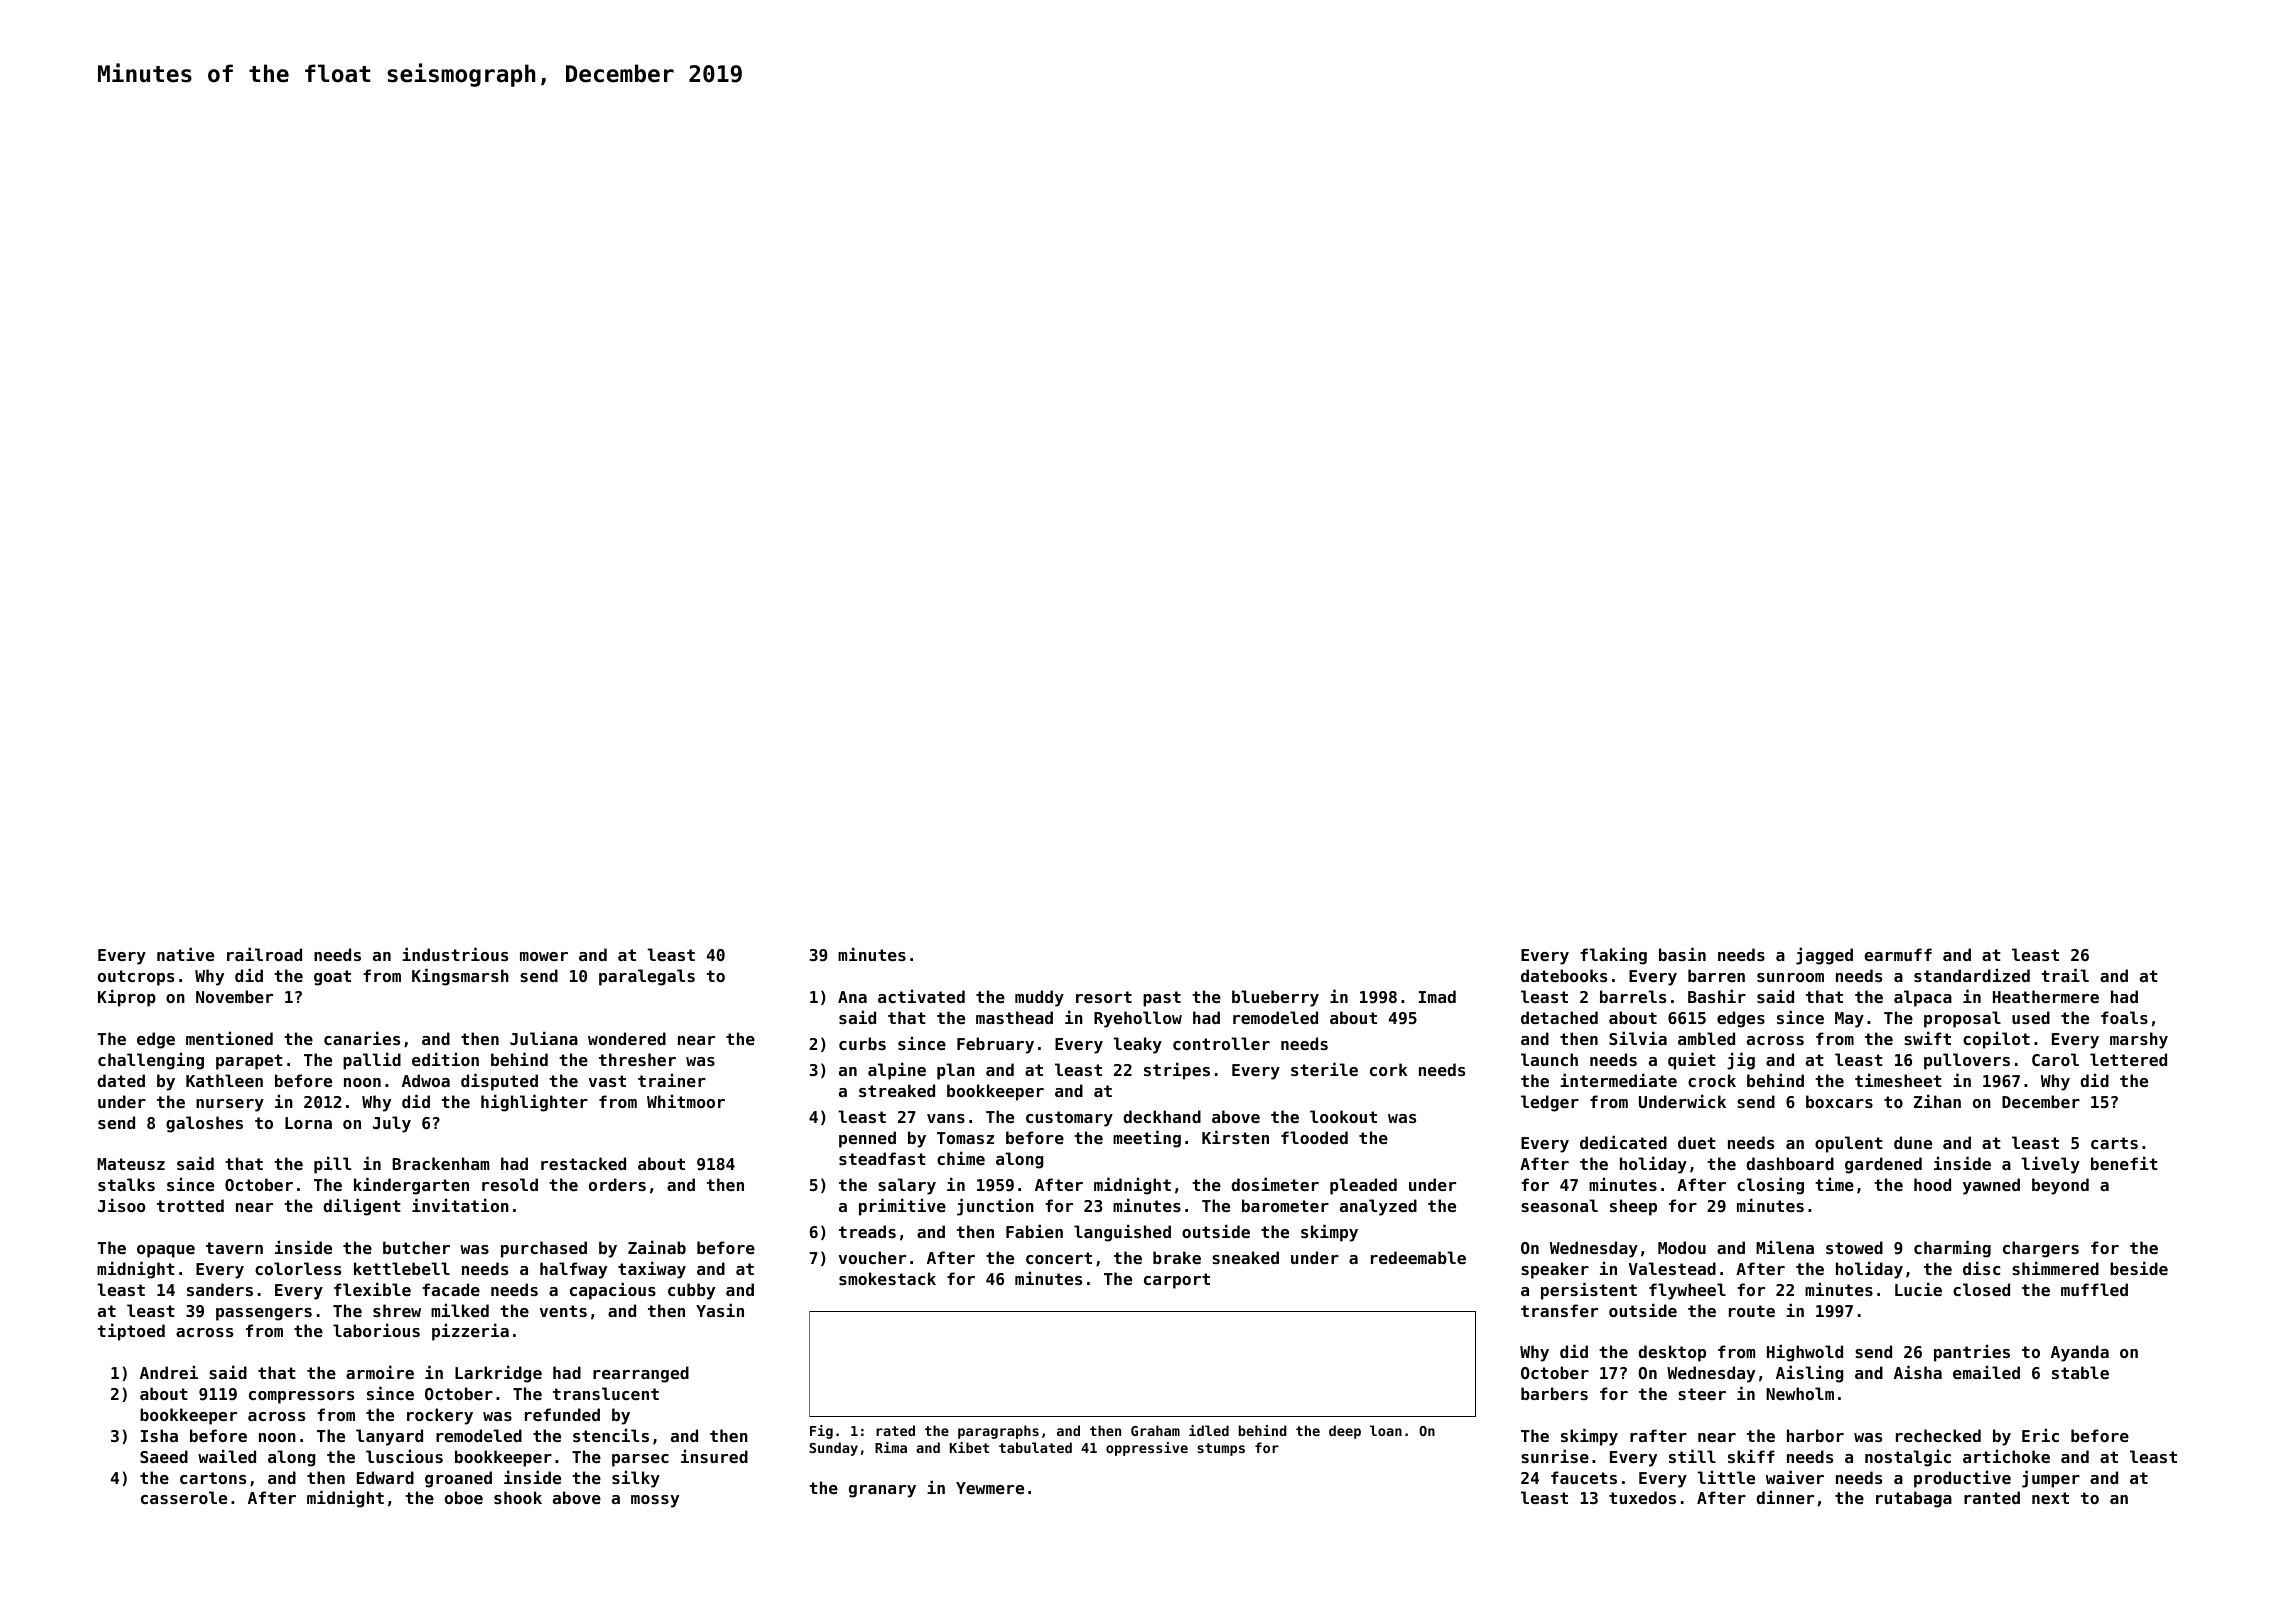 The image size is (2285, 1616). I want to click on junction, so click(995, 1207).
